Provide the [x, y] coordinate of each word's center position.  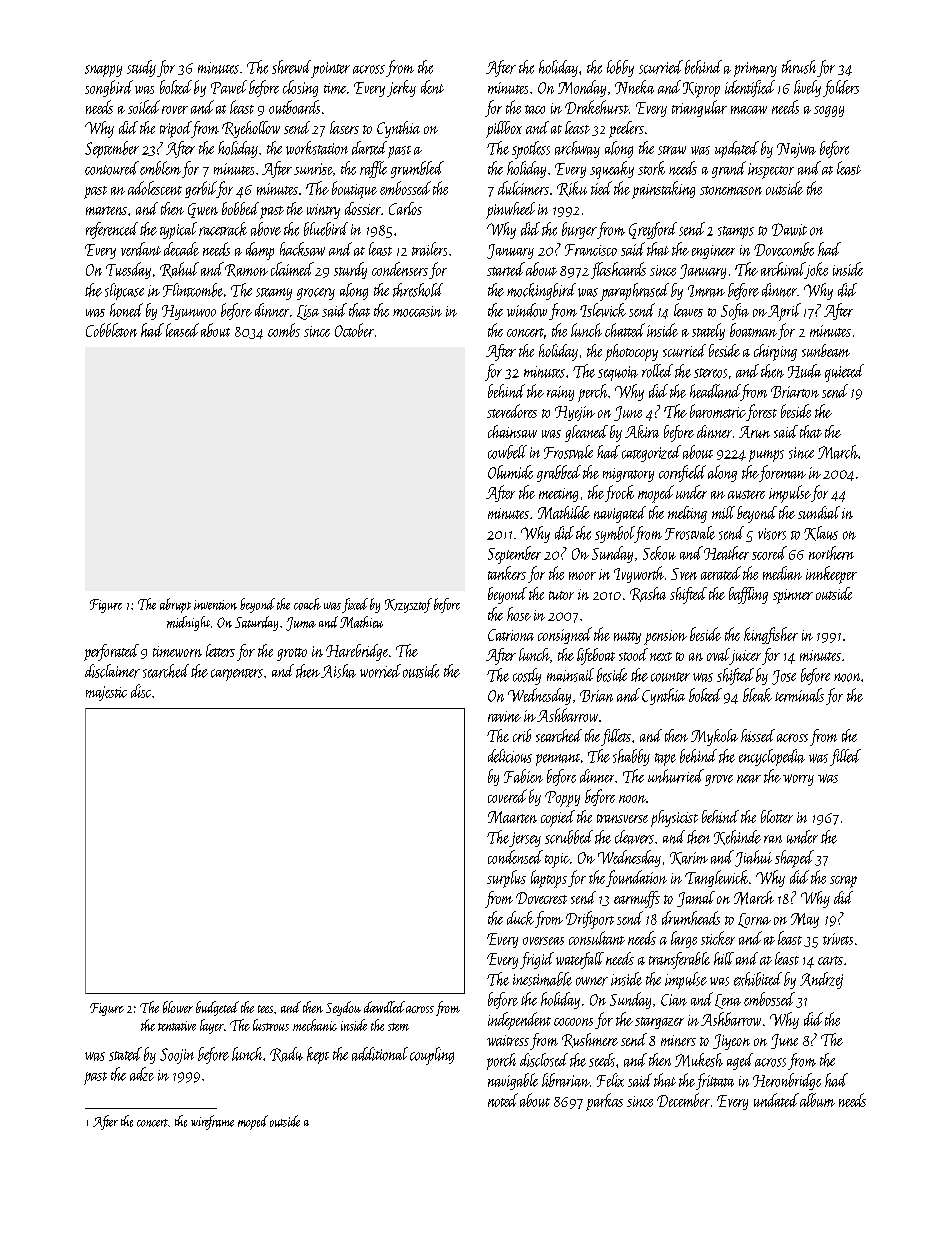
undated [776, 1100]
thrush [799, 67]
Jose [784, 677]
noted [503, 1100]
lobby [620, 68]
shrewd [291, 67]
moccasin [417, 311]
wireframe [212, 1122]
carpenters [237, 675]
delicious [510, 756]
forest [761, 412]
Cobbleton [111, 330]
